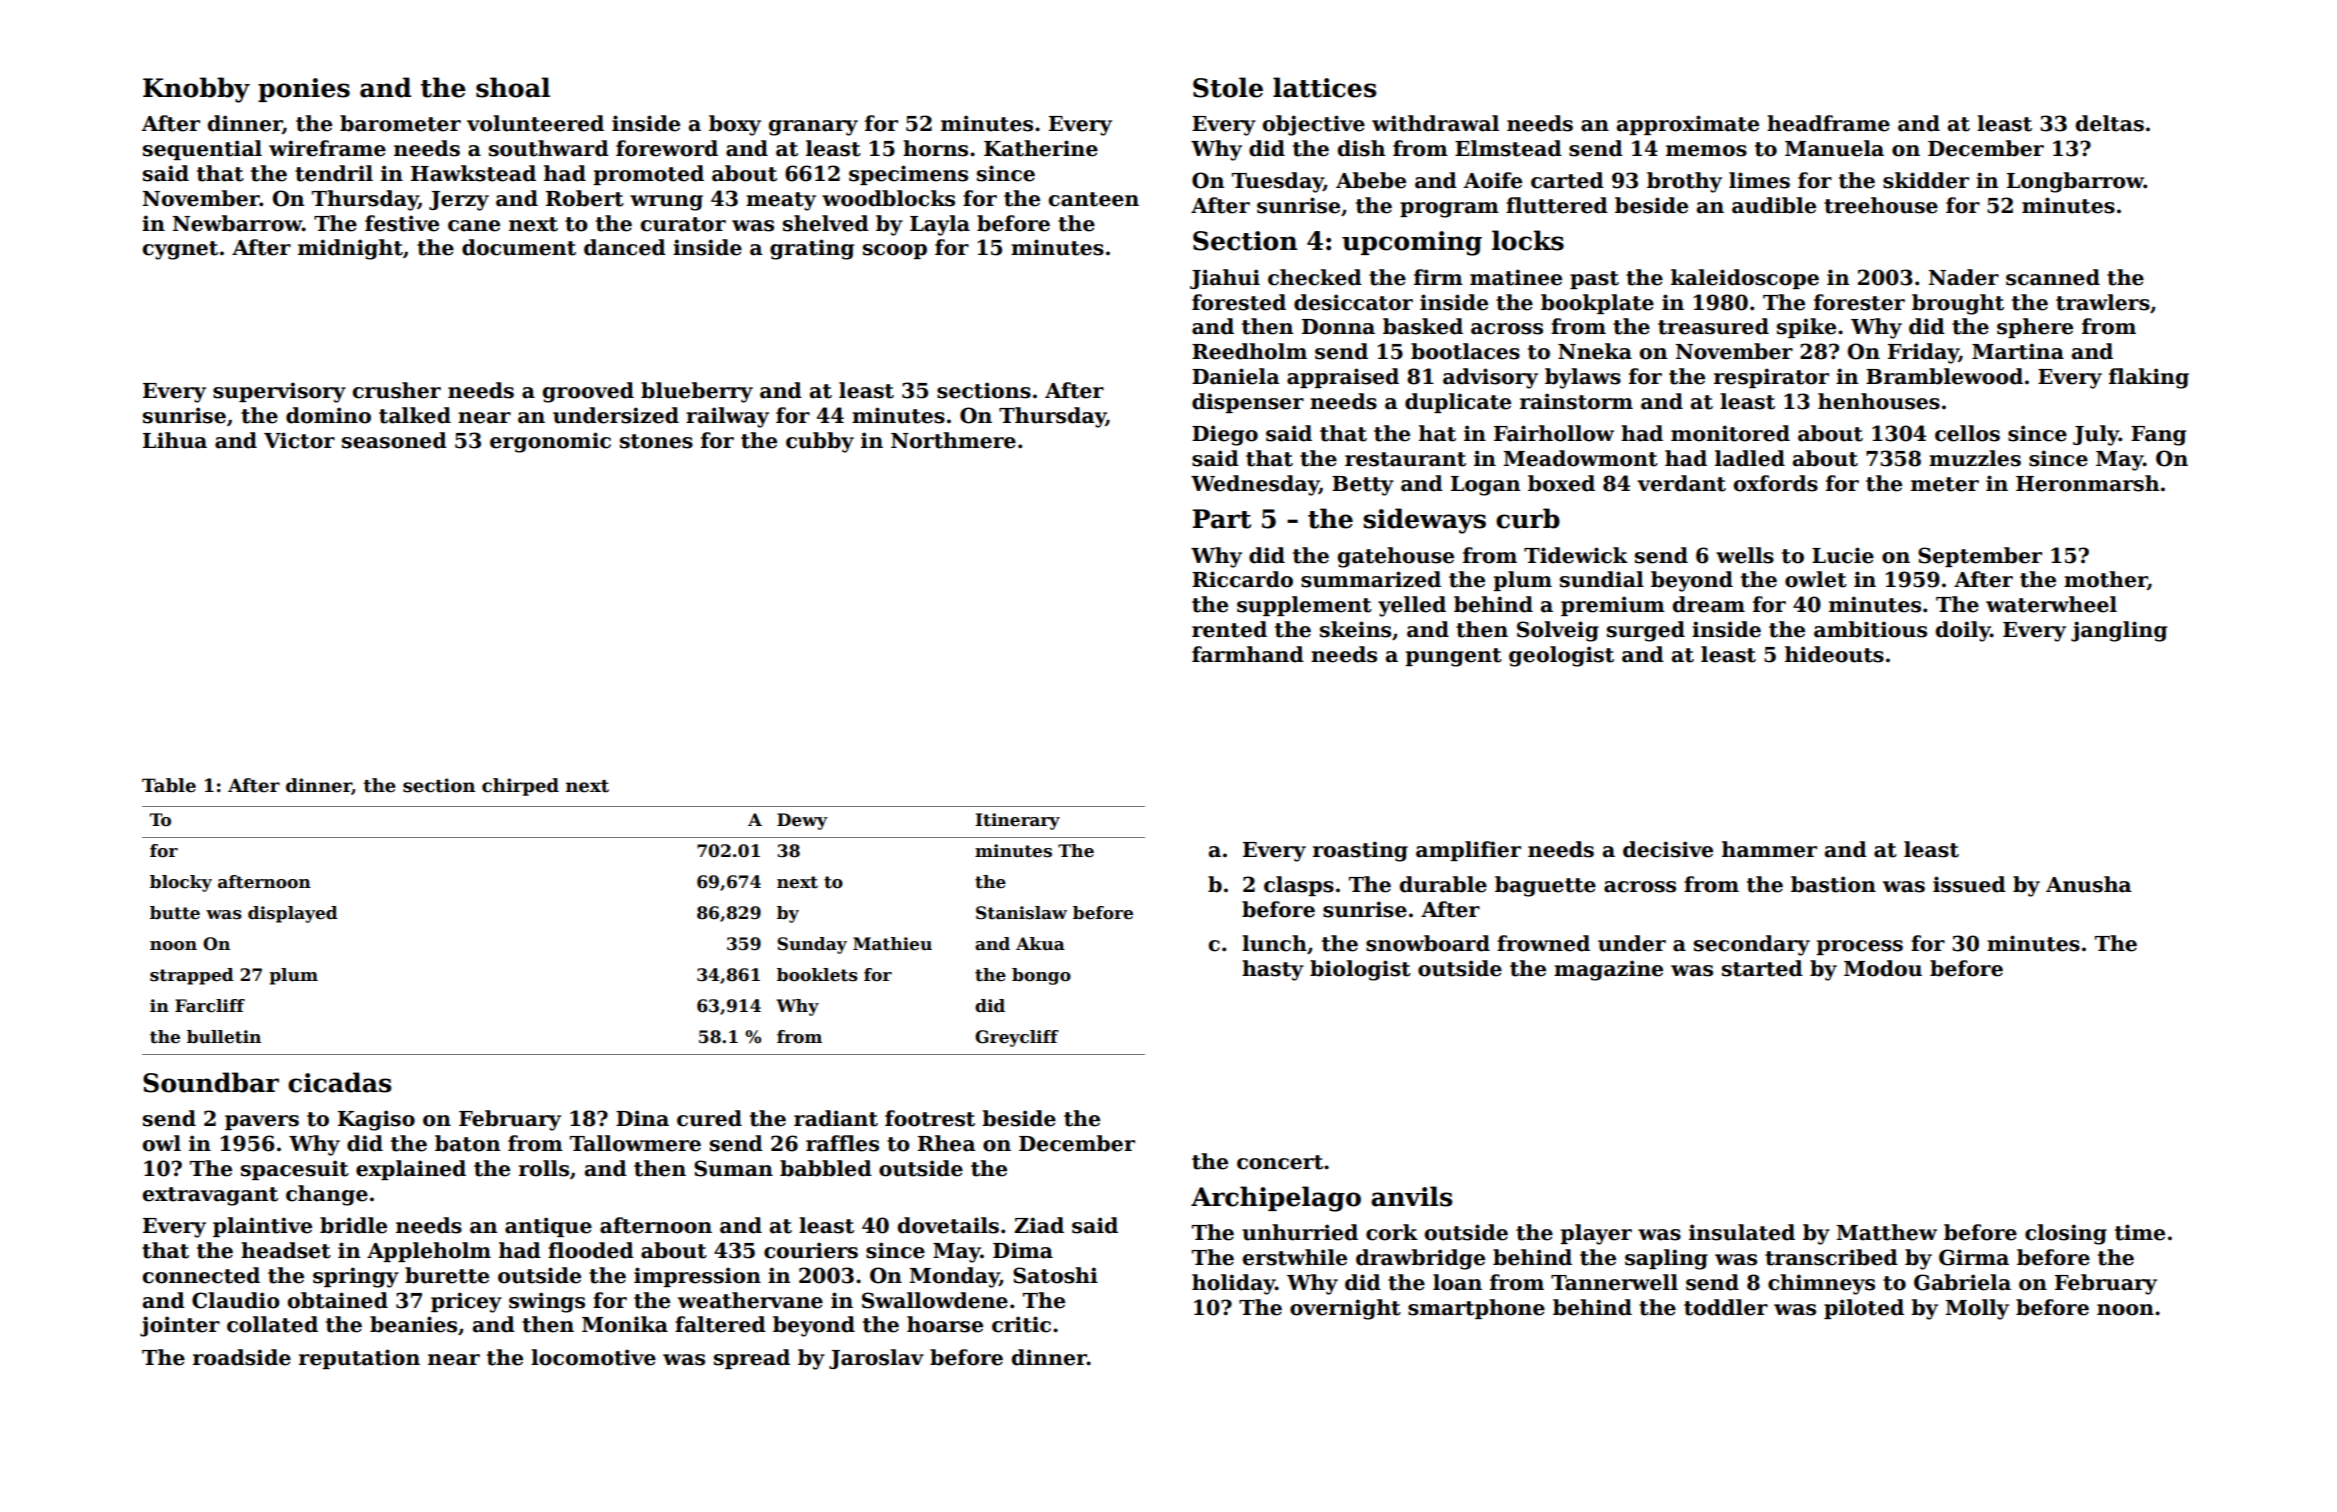 The width and height of the screenshot is (2337, 1512). Describe the element at coordinates (812, 945) in the screenshot. I see `Sunday` at that location.
